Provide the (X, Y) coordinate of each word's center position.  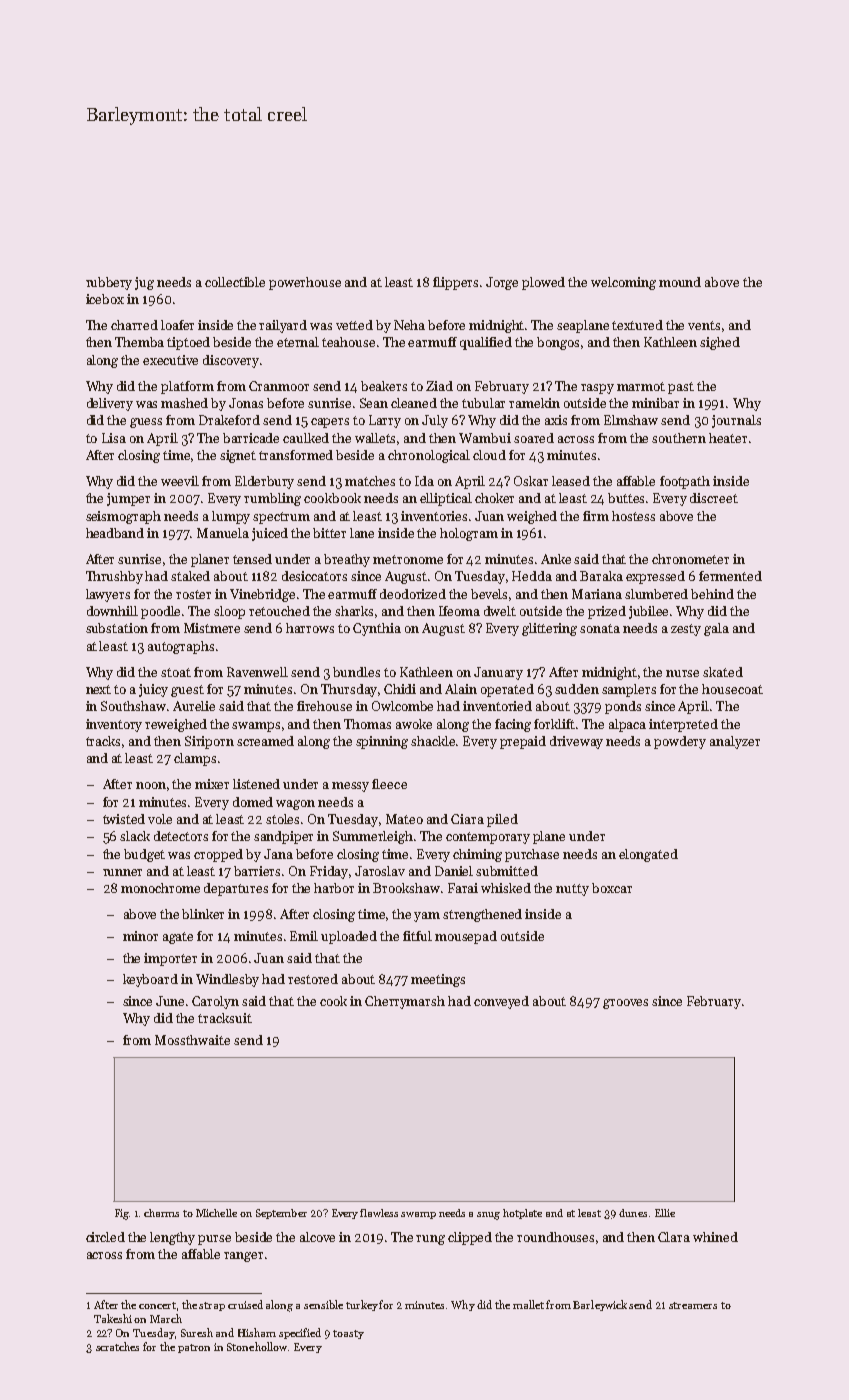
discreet (714, 498)
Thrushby (114, 577)
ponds (623, 707)
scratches (117, 1346)
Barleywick (600, 1305)
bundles (356, 672)
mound (680, 282)
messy (350, 787)
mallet (528, 1304)
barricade (251, 438)
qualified (486, 343)
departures (236, 889)
